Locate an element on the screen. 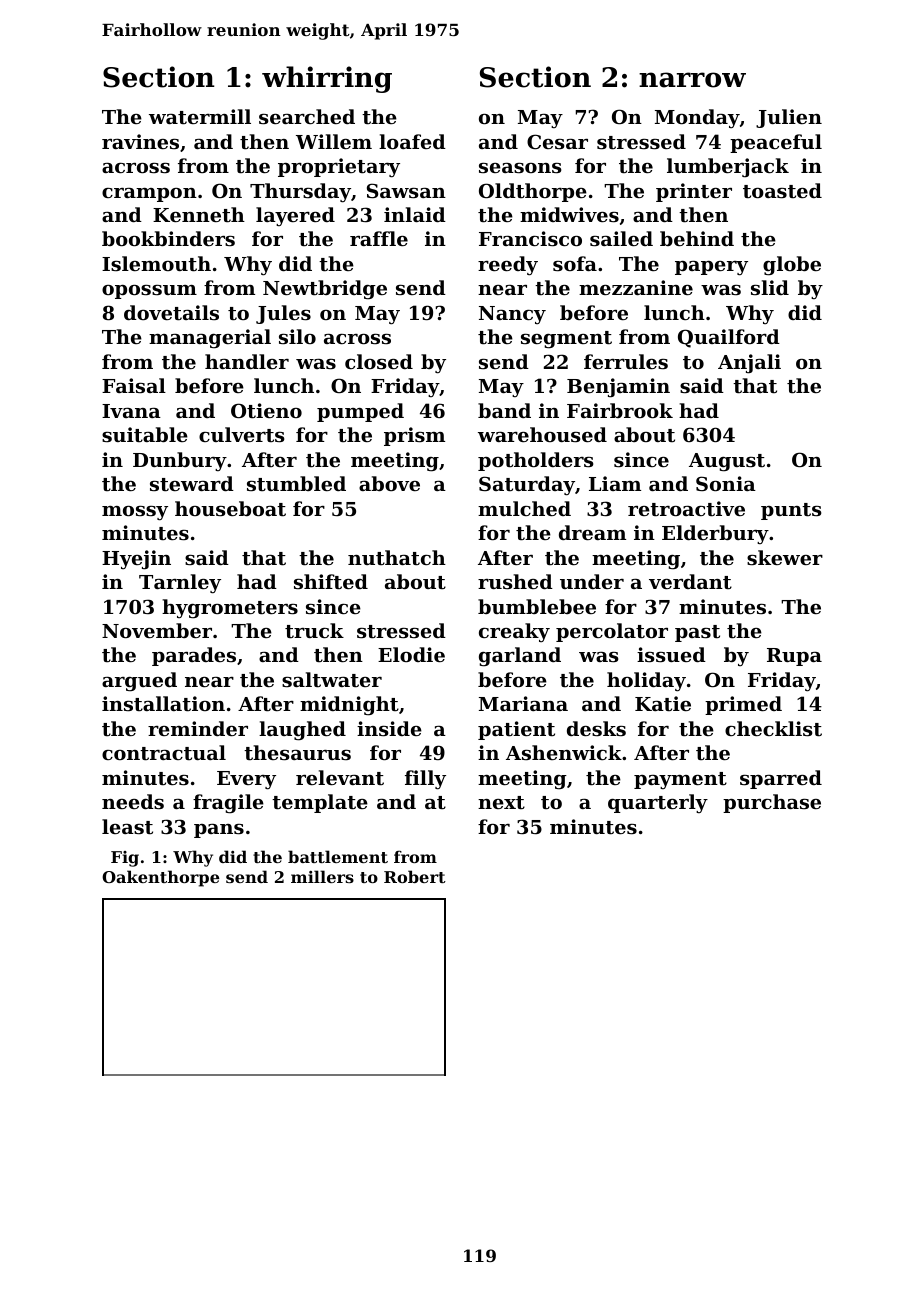 The image size is (924, 1311). patient is located at coordinates (516, 730).
